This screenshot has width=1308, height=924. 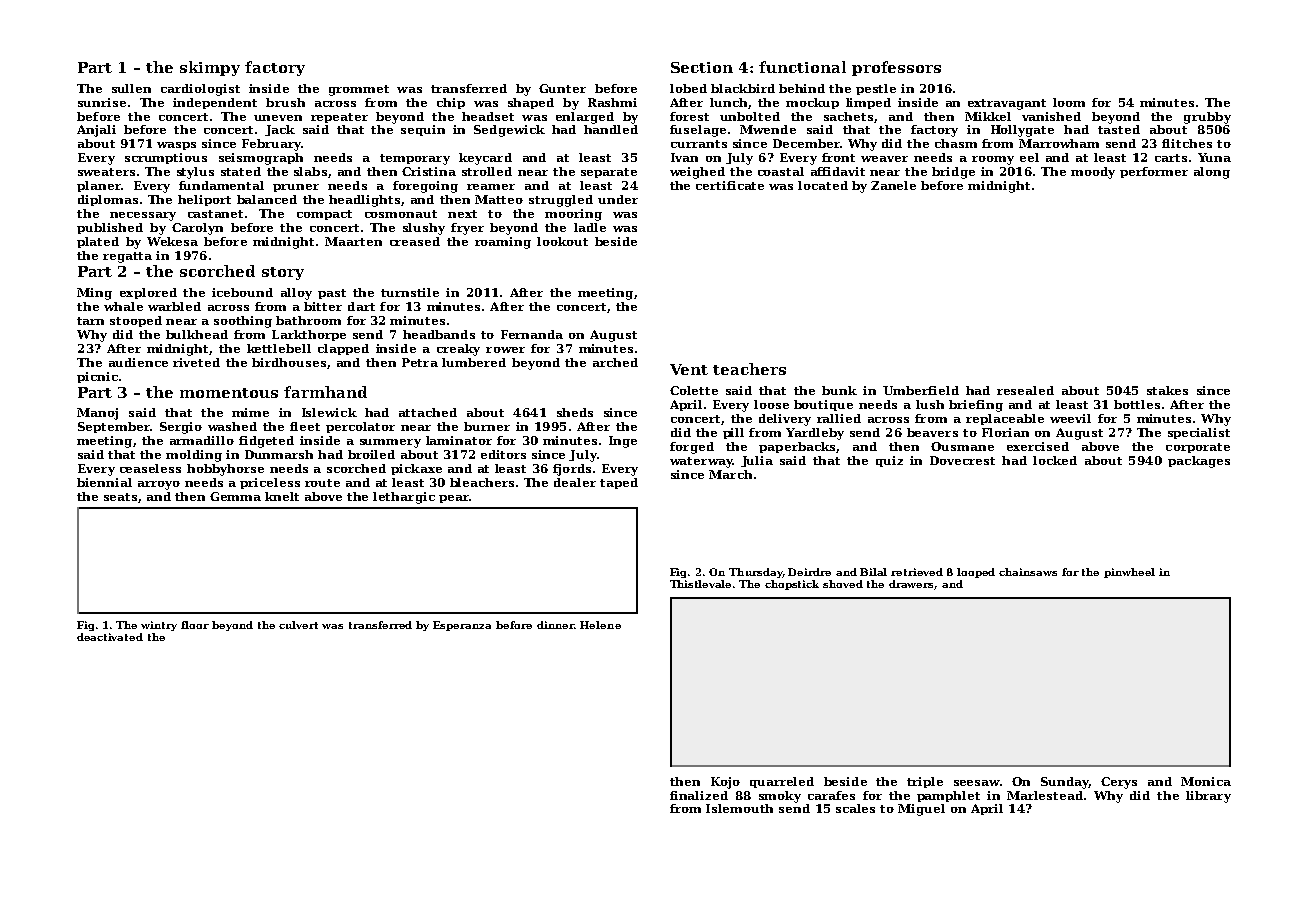 What do you see at coordinates (324, 215) in the screenshot?
I see `compact` at bounding box center [324, 215].
